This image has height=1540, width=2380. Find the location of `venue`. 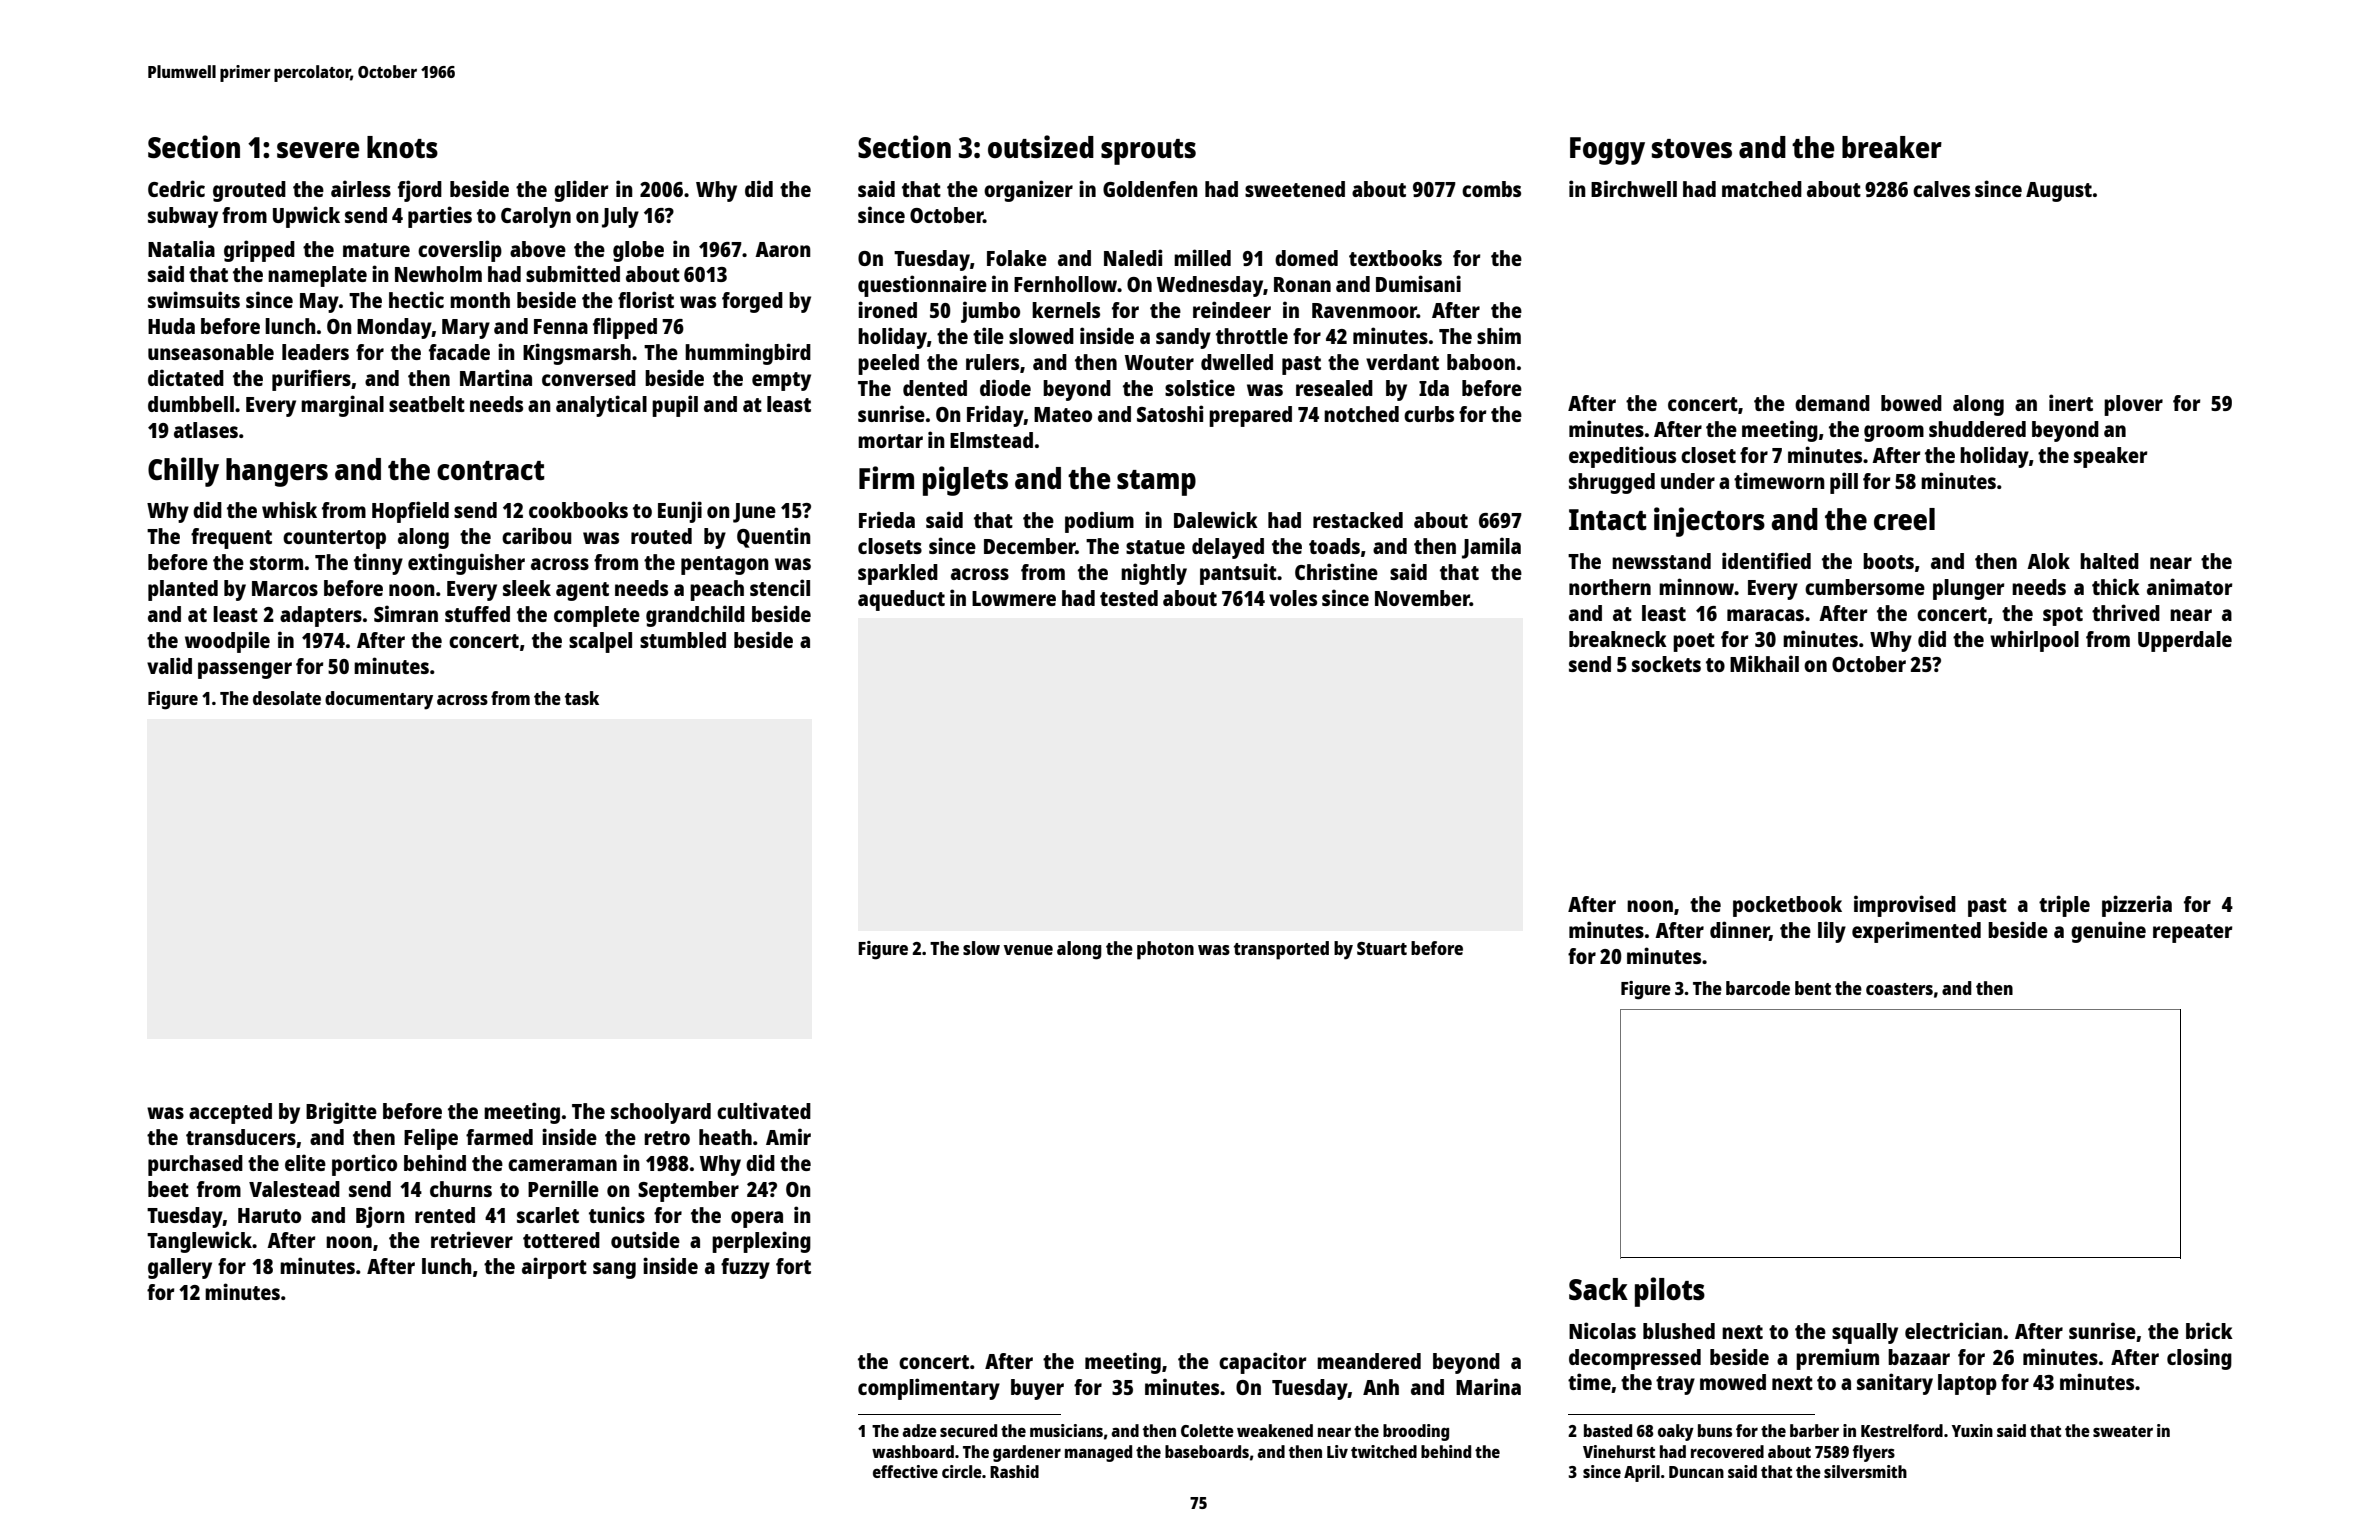

venue is located at coordinates (1028, 950).
